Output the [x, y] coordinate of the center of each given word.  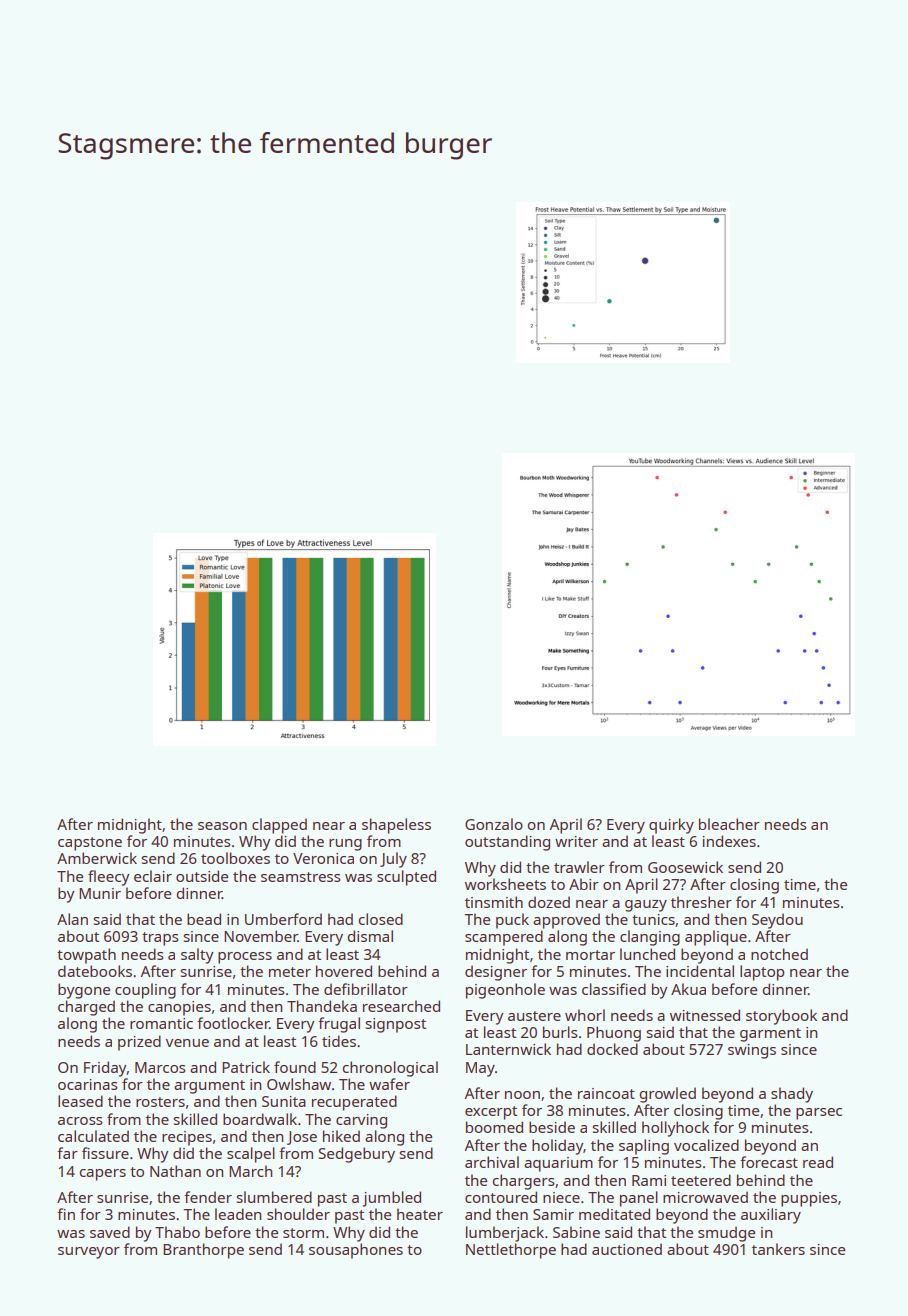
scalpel [251, 1155]
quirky [671, 826]
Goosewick [685, 867]
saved [110, 1232]
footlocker [233, 1023]
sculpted [406, 878]
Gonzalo [494, 824]
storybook [781, 1017]
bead [204, 919]
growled [667, 1095]
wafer [389, 1084]
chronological [390, 1069]
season [222, 826]
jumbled [392, 1199]
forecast [769, 1162]
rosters [160, 1102]
